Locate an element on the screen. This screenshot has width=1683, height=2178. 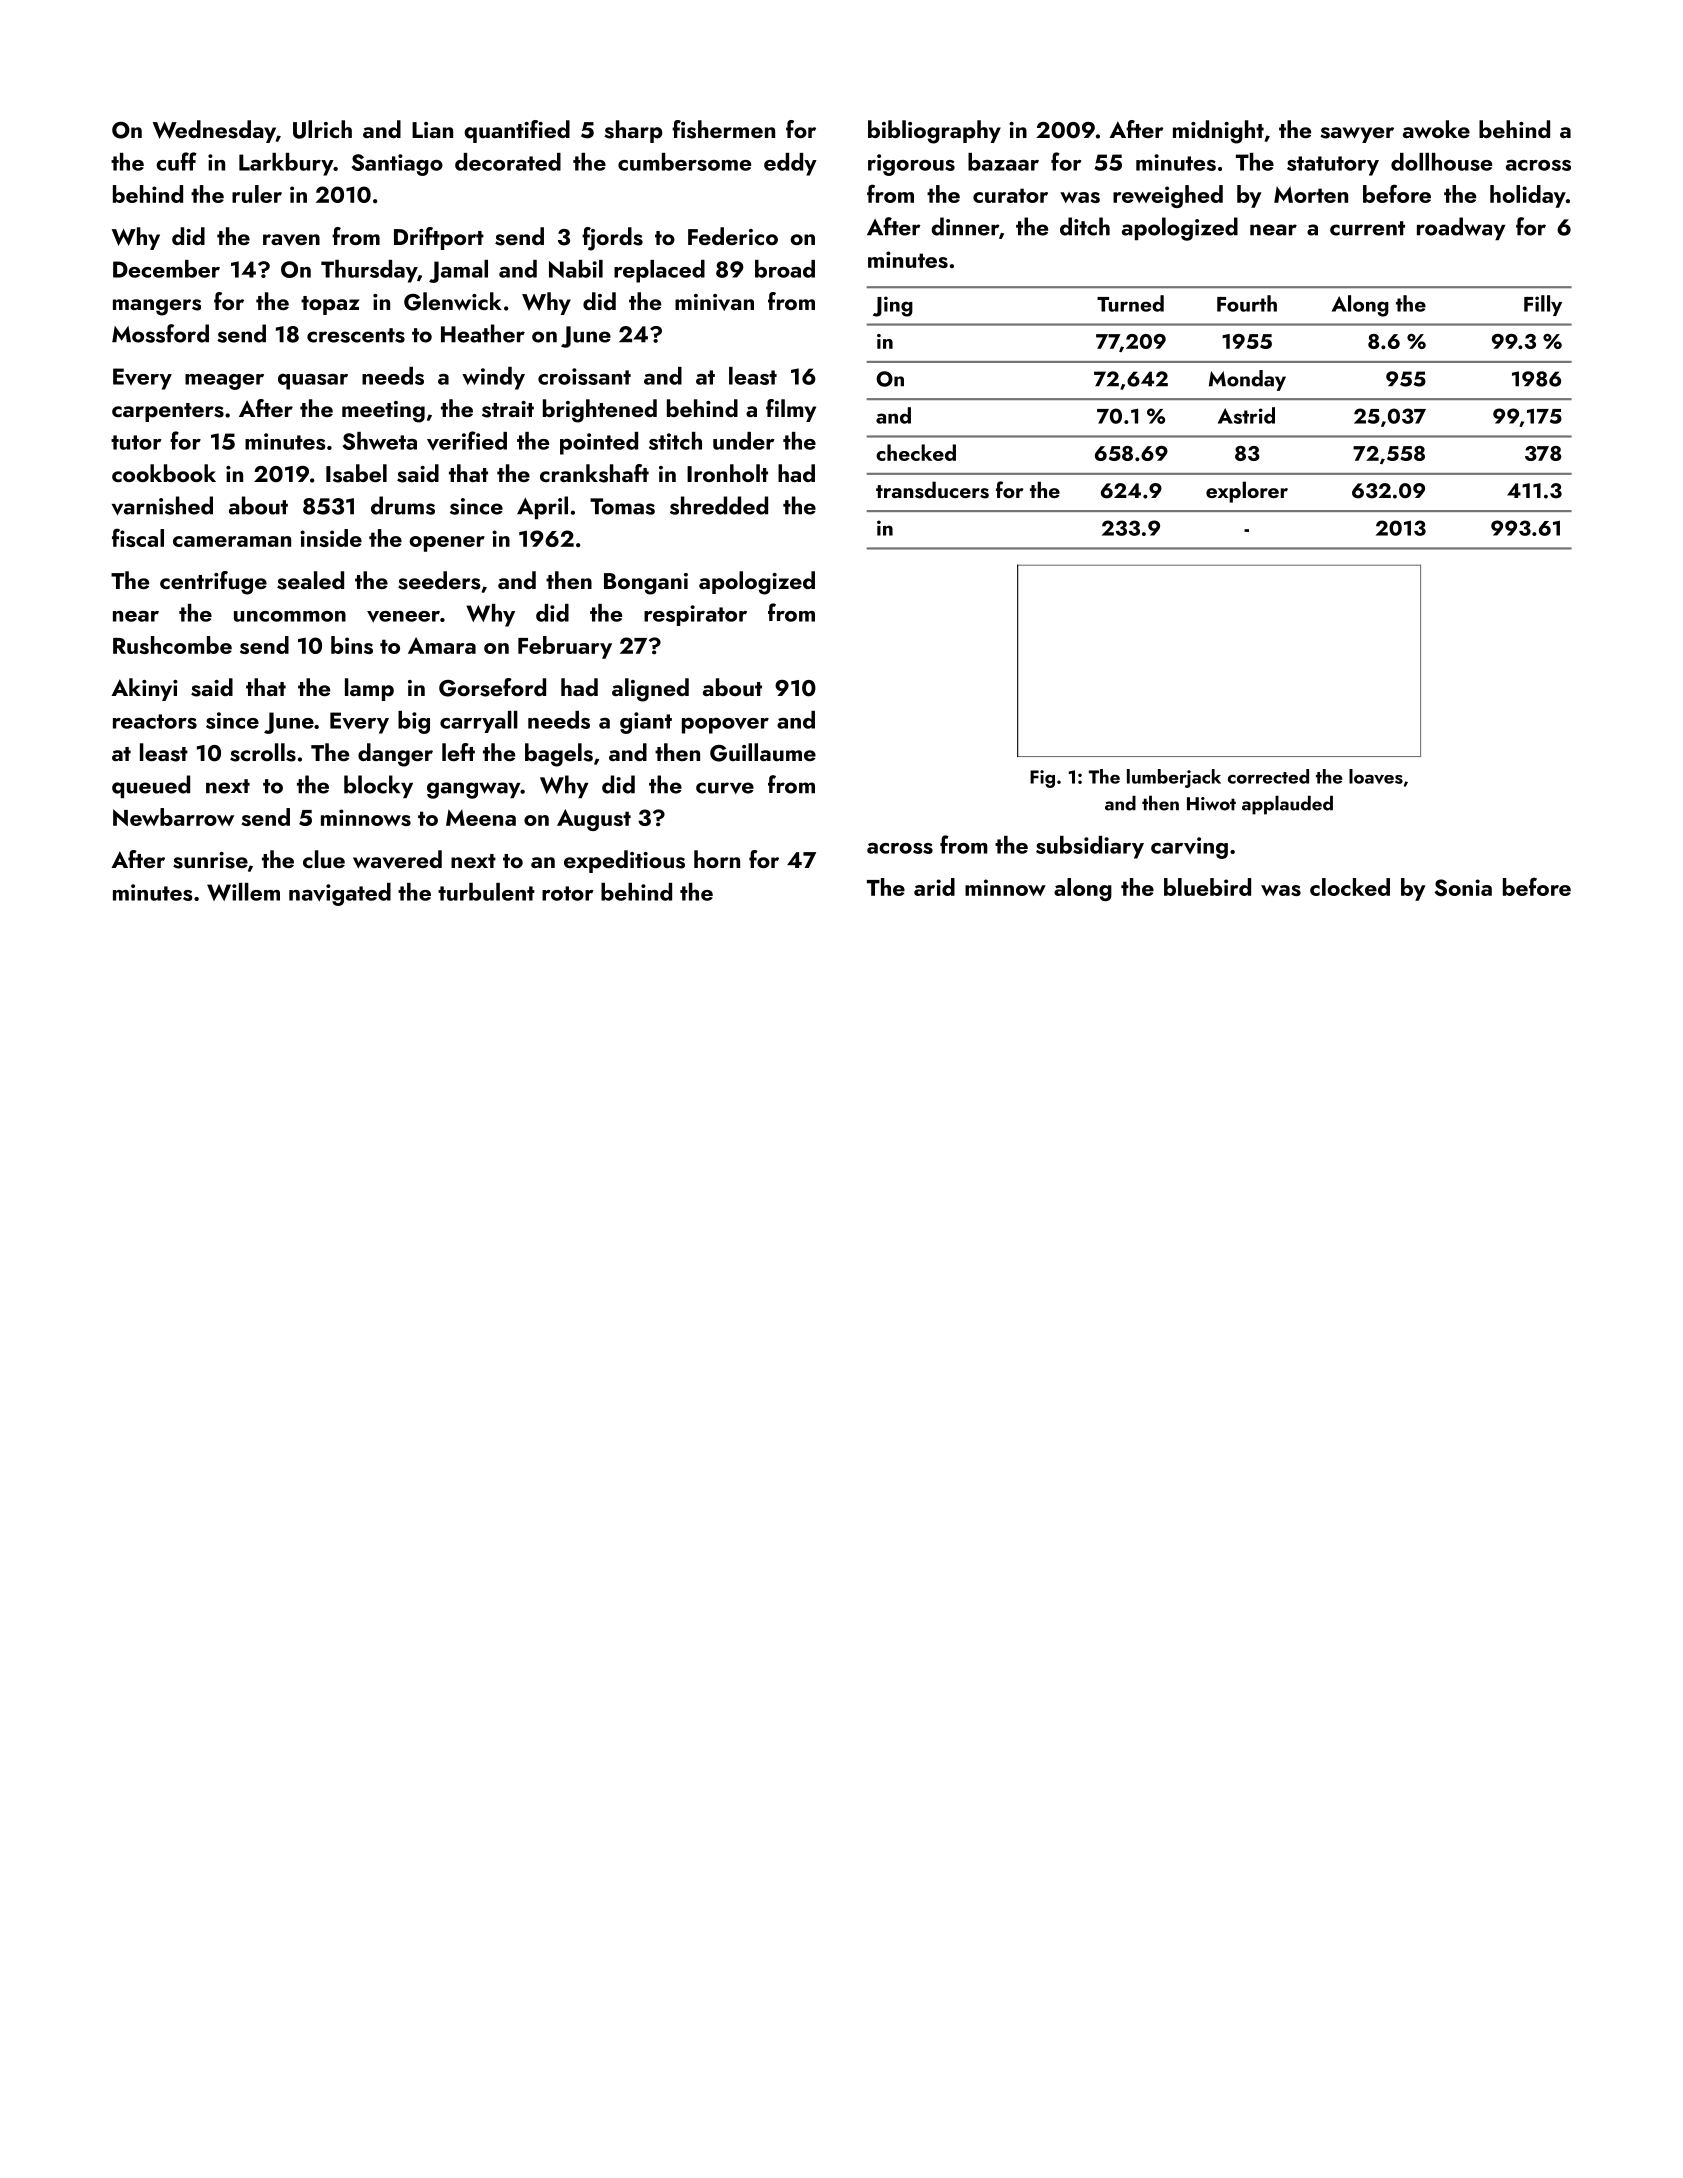
Ulrich is located at coordinates (322, 129).
